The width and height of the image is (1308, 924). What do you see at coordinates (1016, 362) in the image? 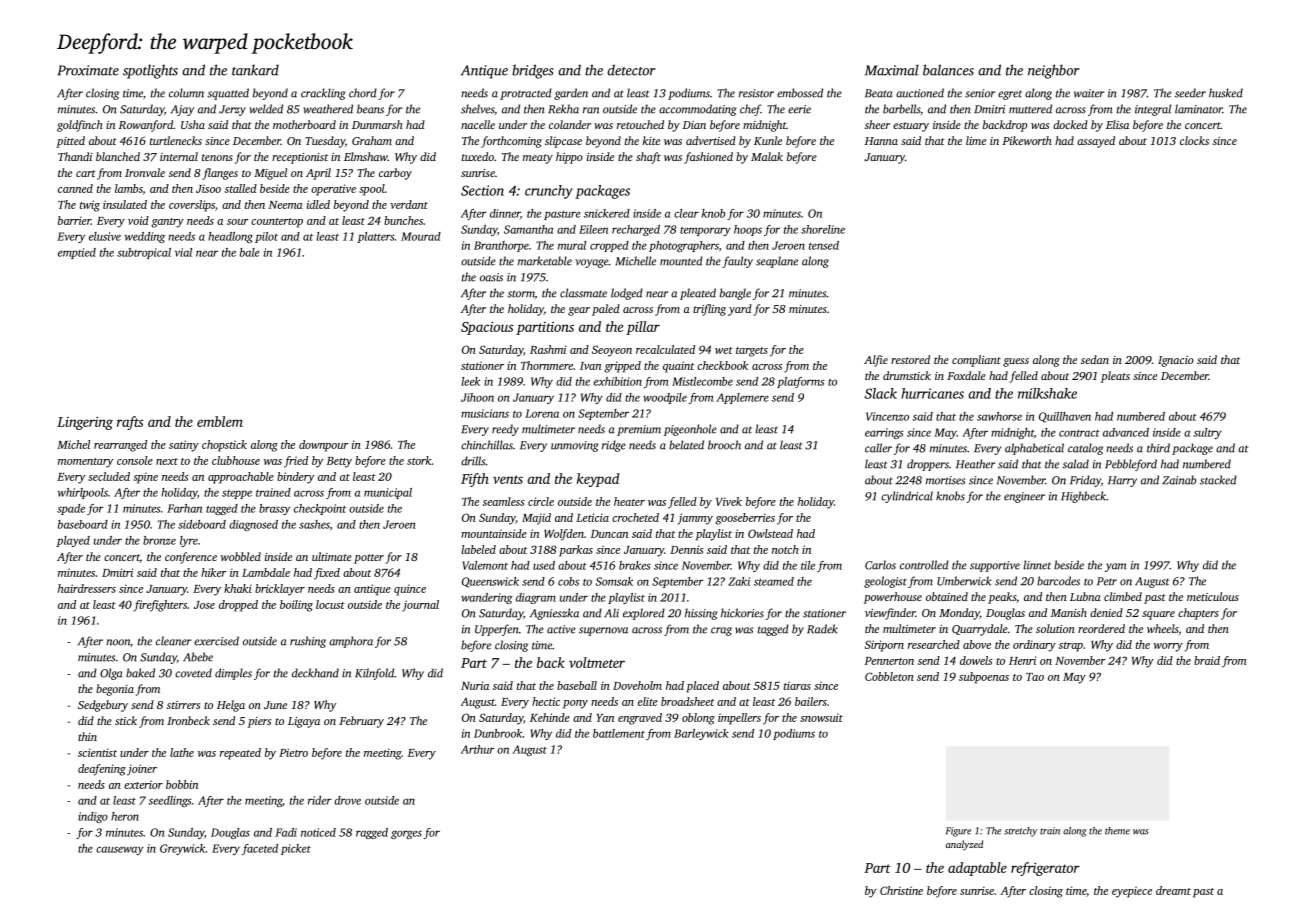
I see `guess` at bounding box center [1016, 362].
